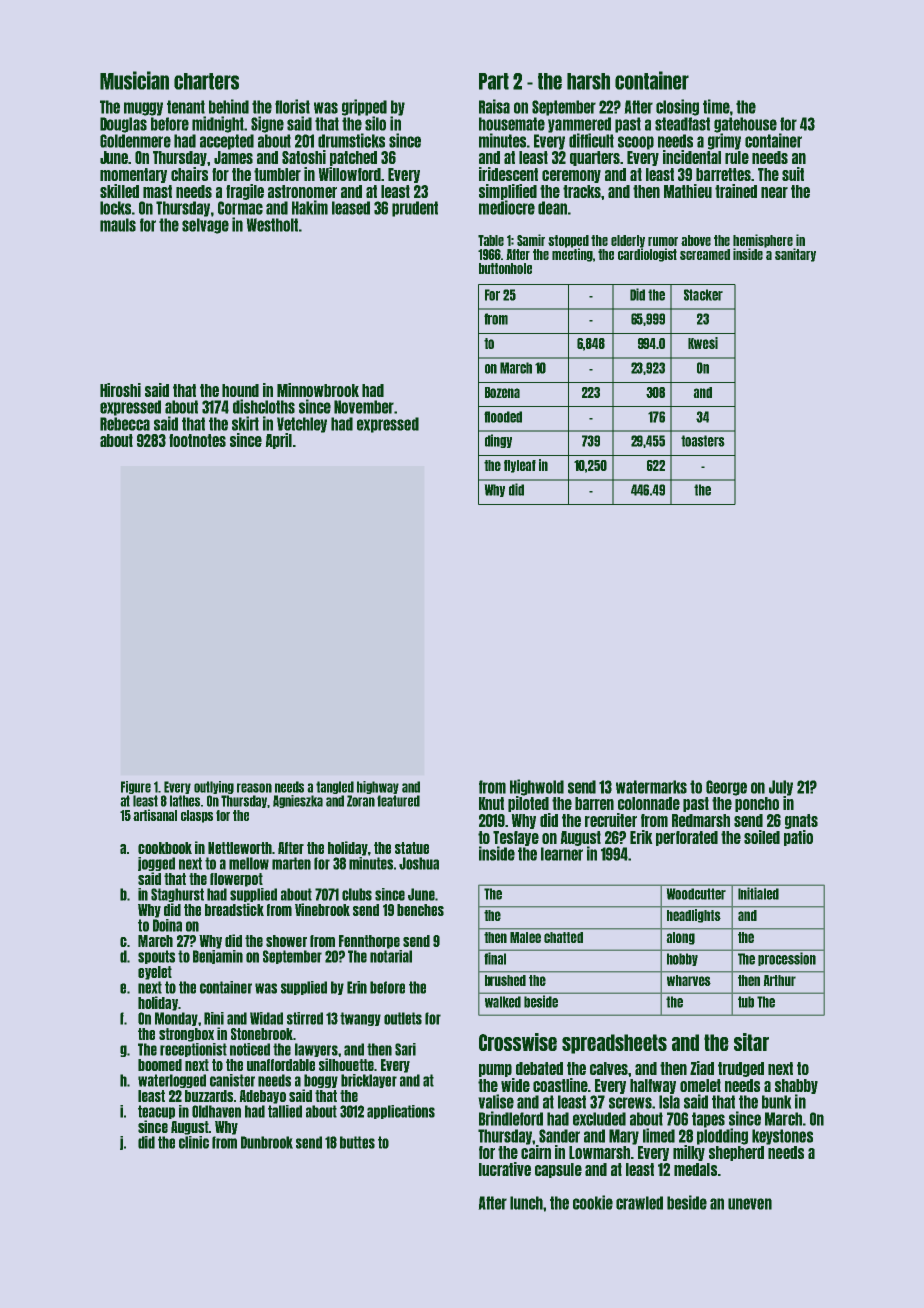 This screenshot has height=1308, width=924. What do you see at coordinates (254, 788) in the screenshot?
I see `reason` at bounding box center [254, 788].
